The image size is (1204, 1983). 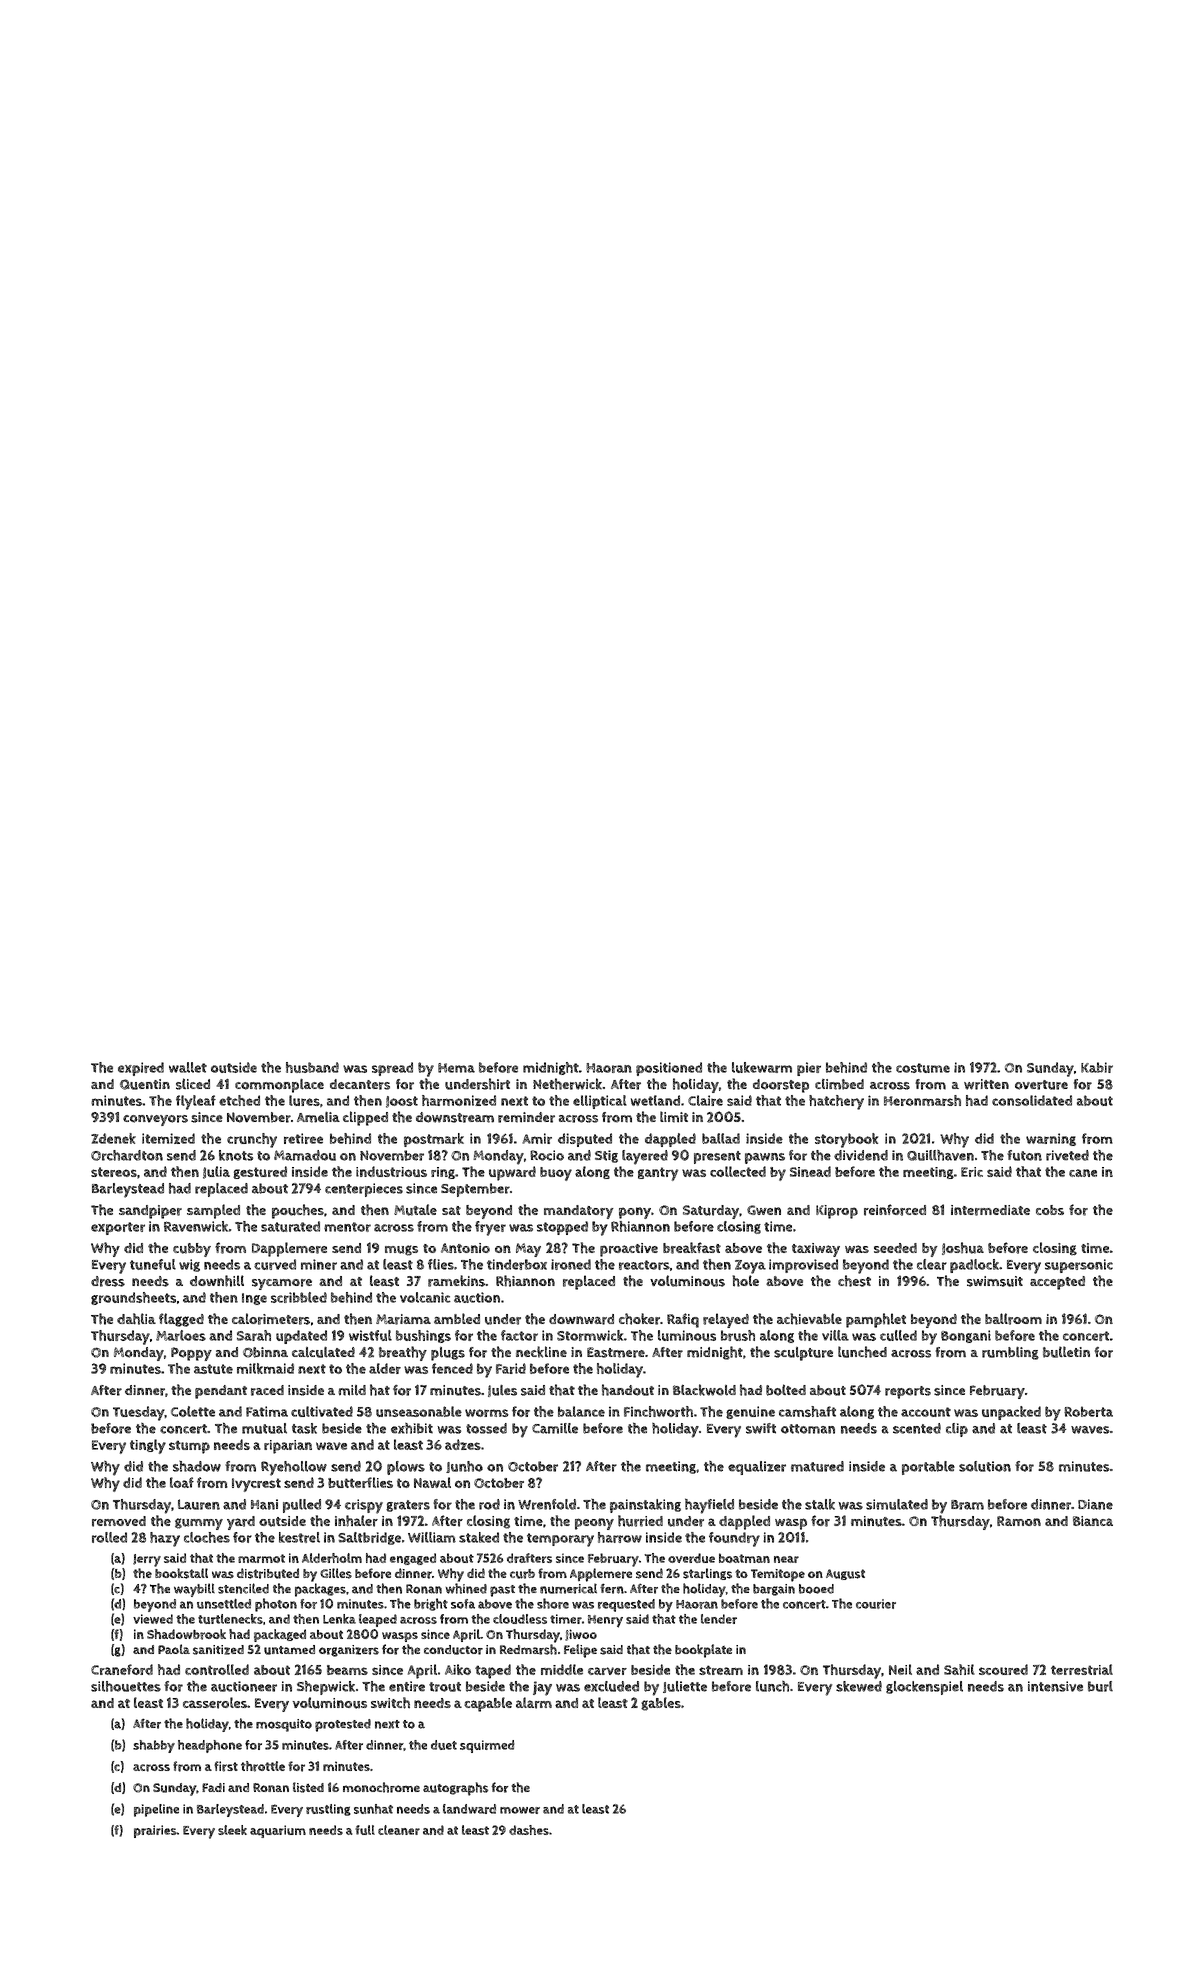 What do you see at coordinates (1083, 1173) in the screenshot?
I see `cane` at bounding box center [1083, 1173].
